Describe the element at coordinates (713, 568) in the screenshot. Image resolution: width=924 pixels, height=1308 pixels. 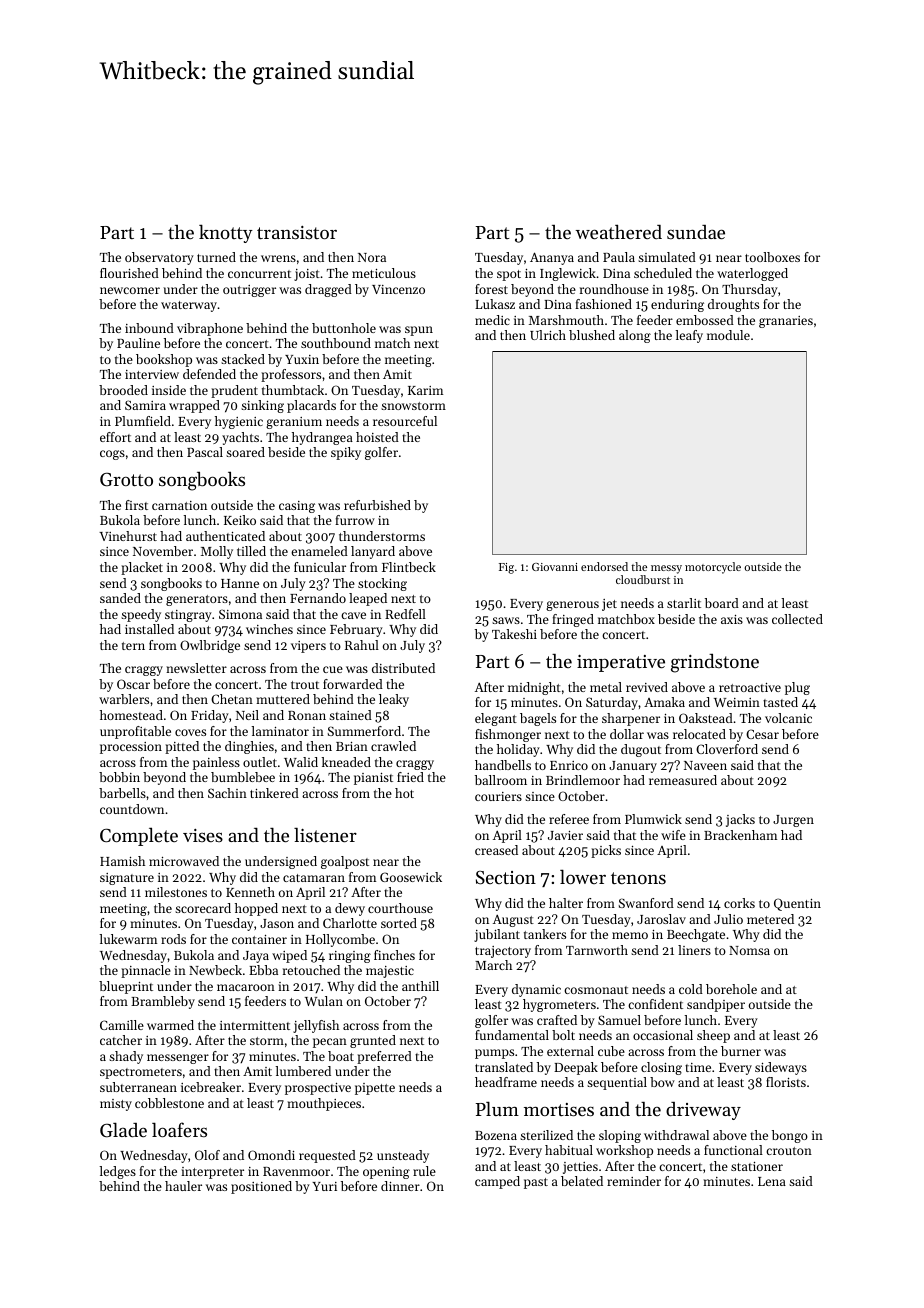
I see `motorcycle` at that location.
